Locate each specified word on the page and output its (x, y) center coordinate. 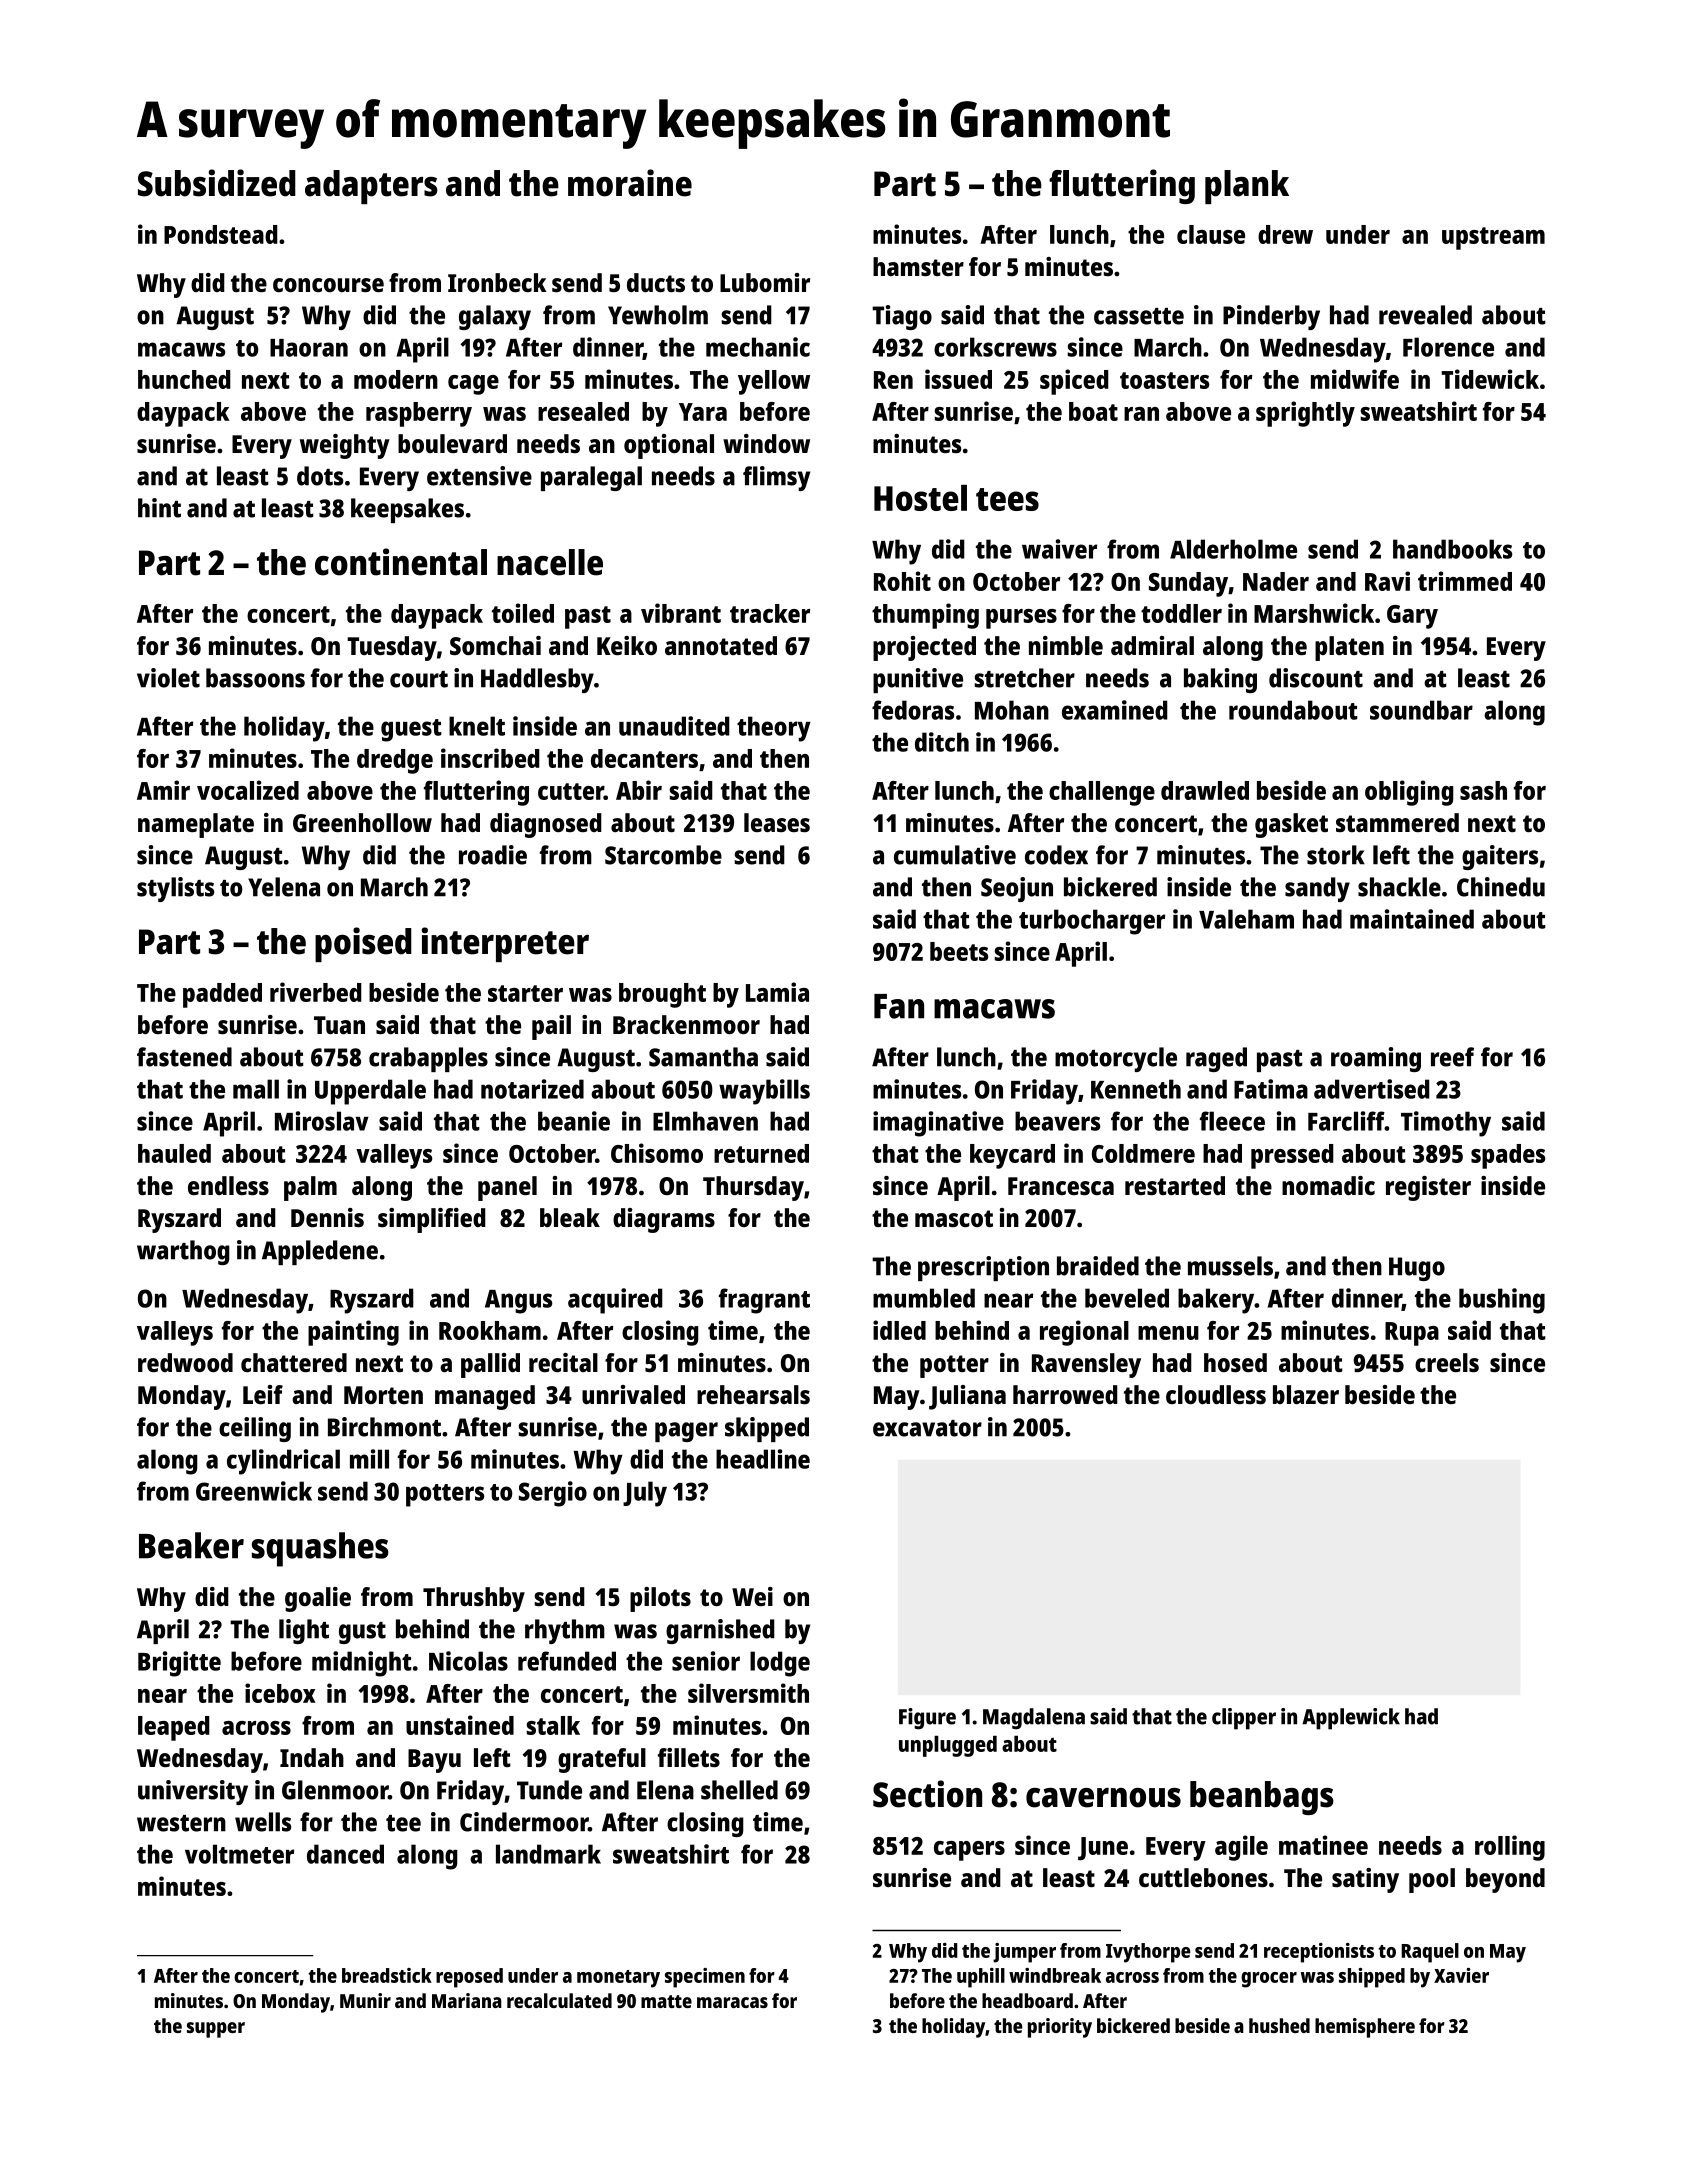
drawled (1205, 790)
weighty (345, 446)
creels (1447, 1362)
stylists (175, 889)
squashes (320, 1549)
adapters (371, 187)
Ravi (1387, 581)
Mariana (467, 2000)
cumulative (955, 855)
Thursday (753, 1188)
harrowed (1065, 1394)
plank (1247, 187)
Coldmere (1143, 1153)
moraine (630, 183)
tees (1007, 499)
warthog (183, 1252)
